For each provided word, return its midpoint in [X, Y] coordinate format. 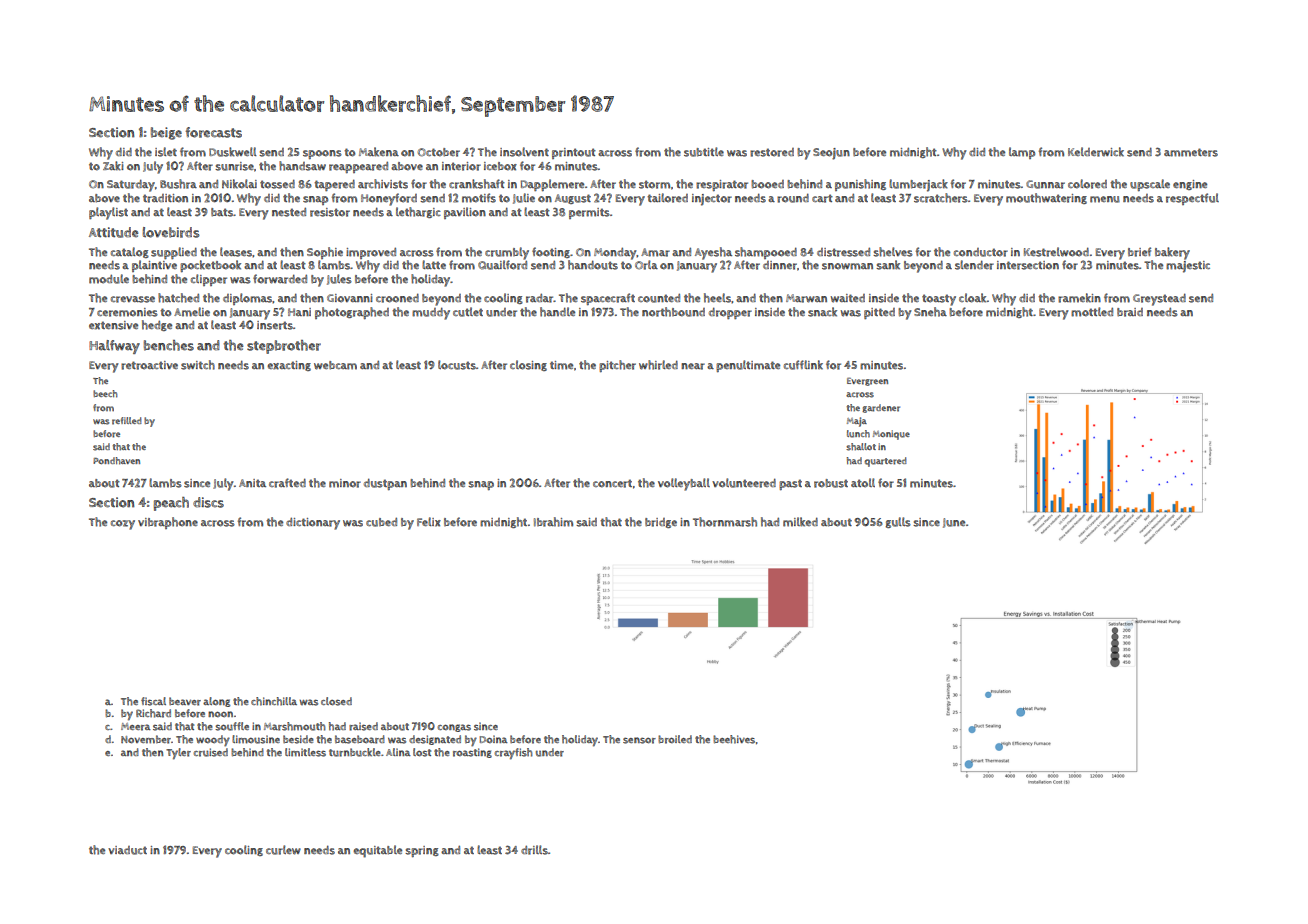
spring [422, 851]
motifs [479, 198]
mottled [1092, 312]
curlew [283, 850]
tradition [165, 198]
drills [534, 850]
